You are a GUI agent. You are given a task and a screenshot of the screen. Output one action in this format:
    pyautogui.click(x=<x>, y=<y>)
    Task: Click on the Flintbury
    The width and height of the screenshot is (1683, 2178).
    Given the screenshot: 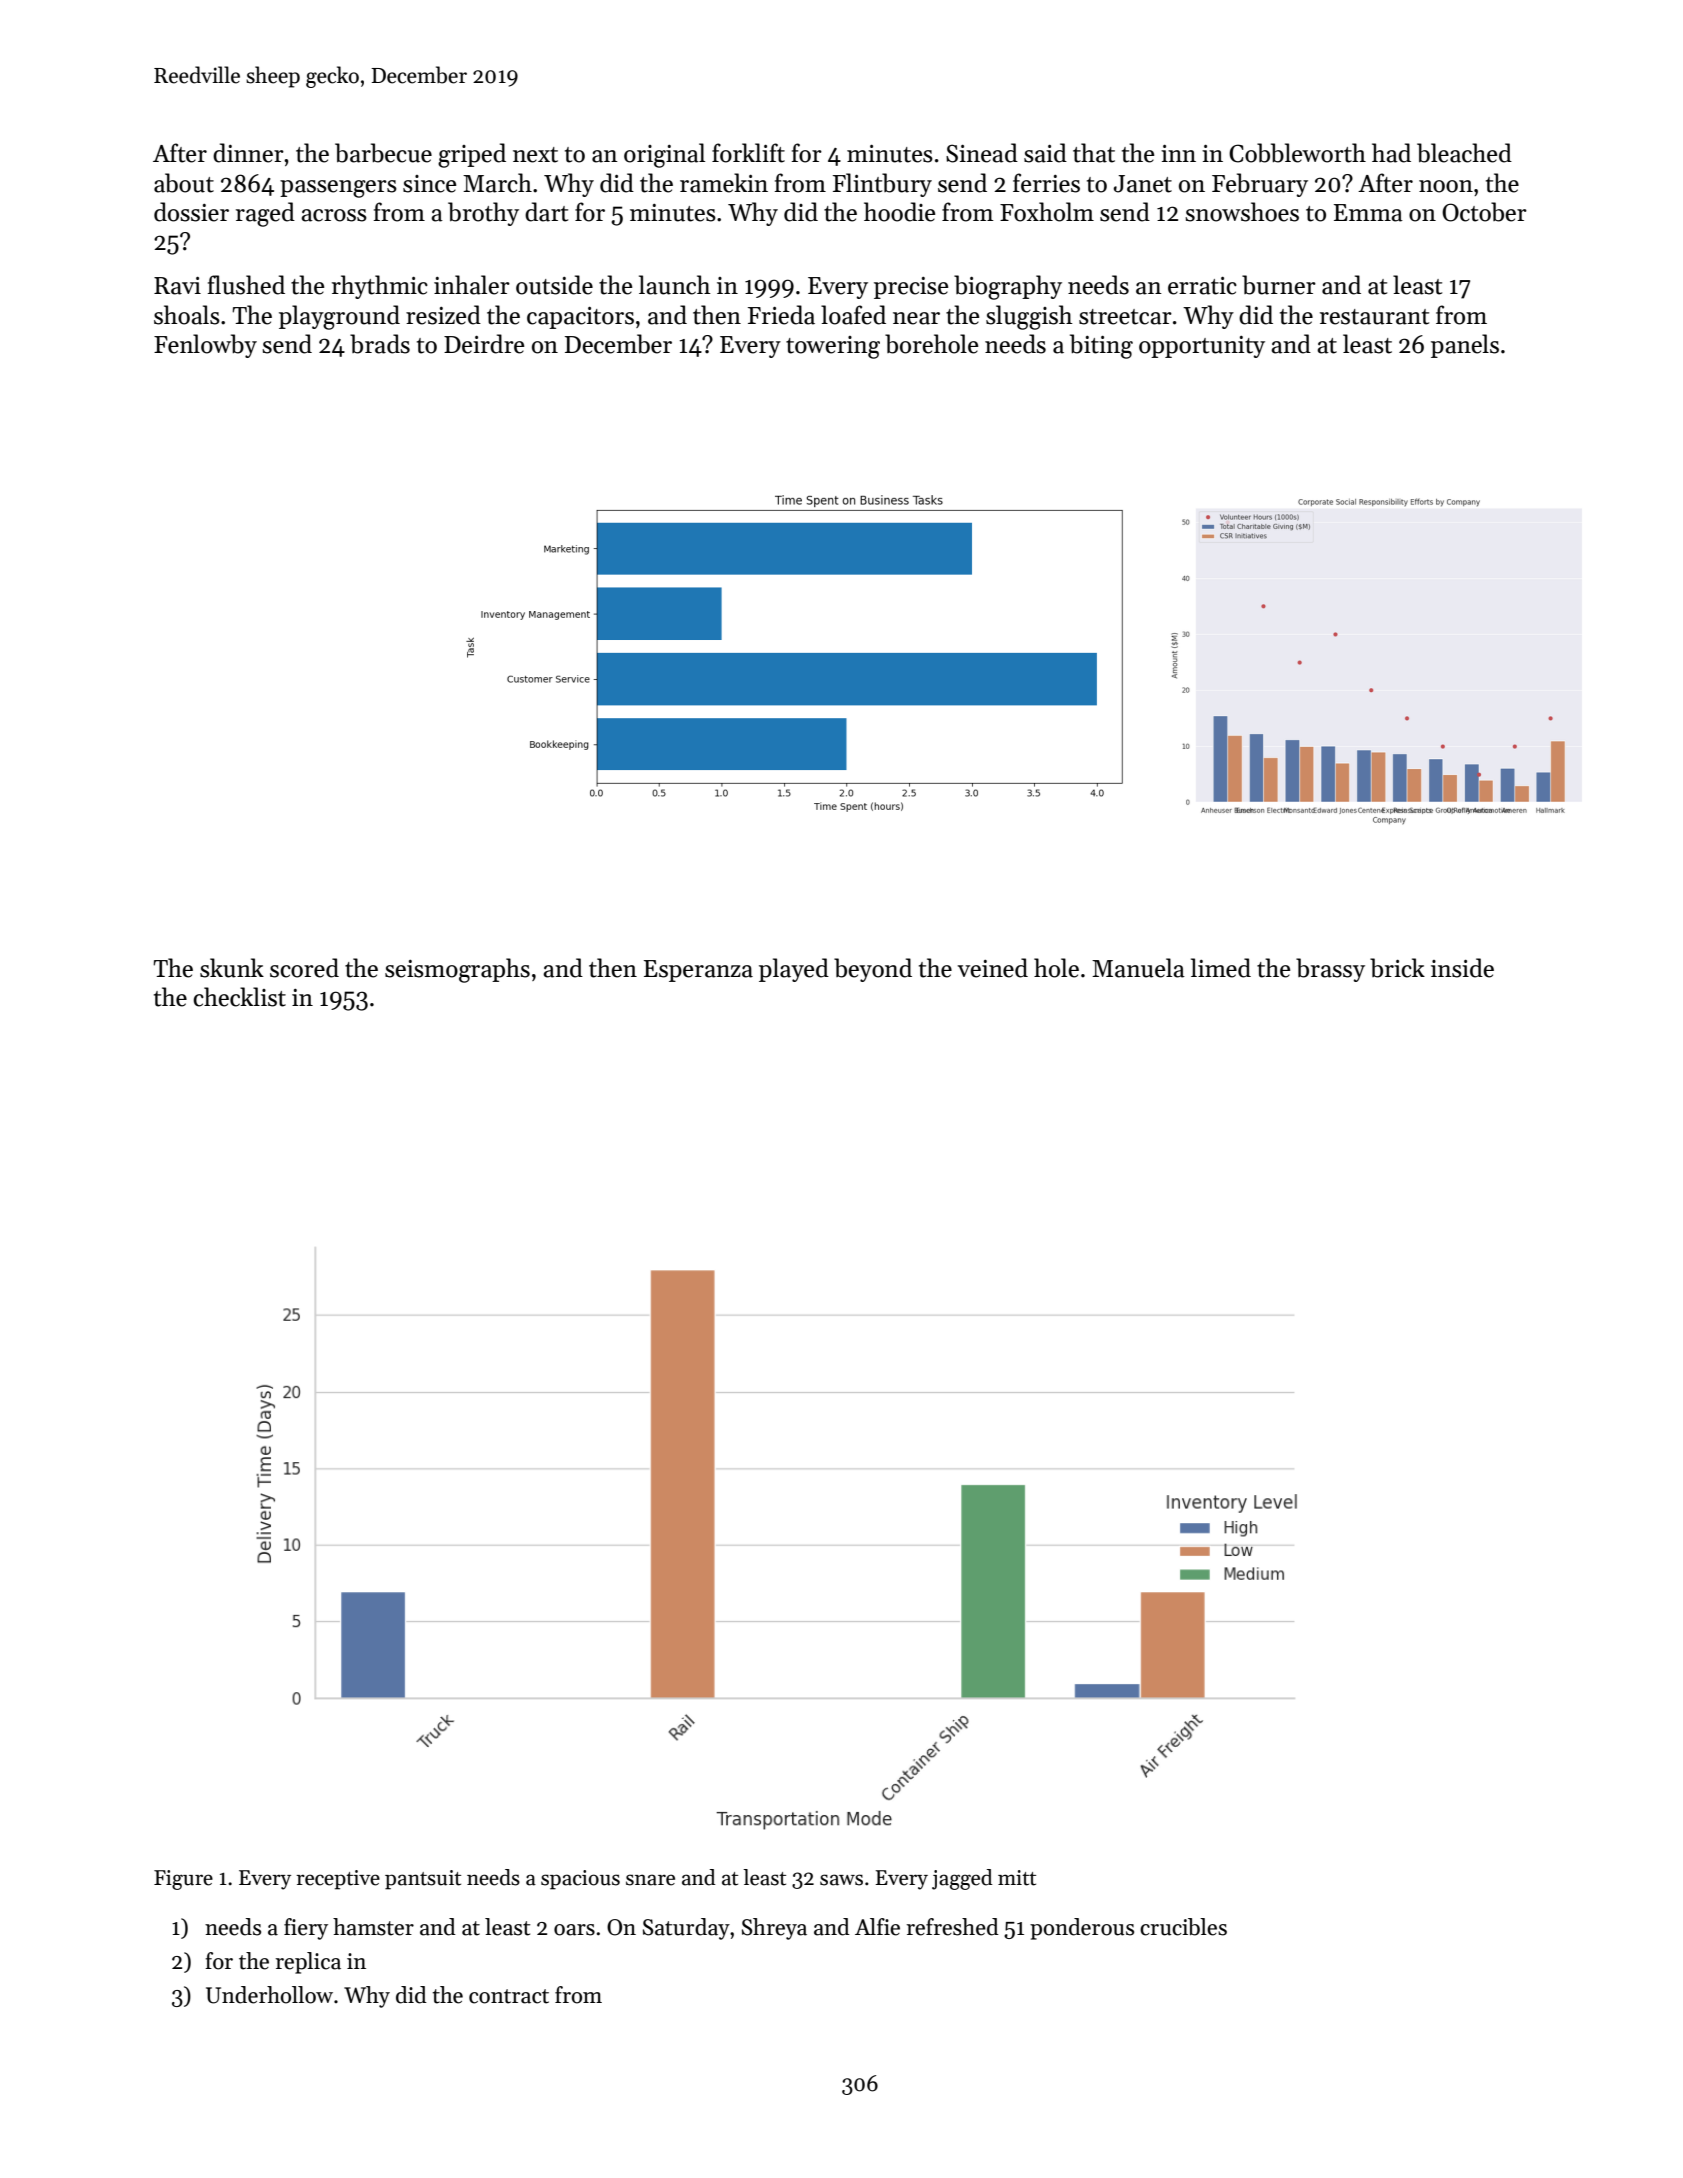 What is the action you would take?
    pyautogui.click(x=882, y=185)
